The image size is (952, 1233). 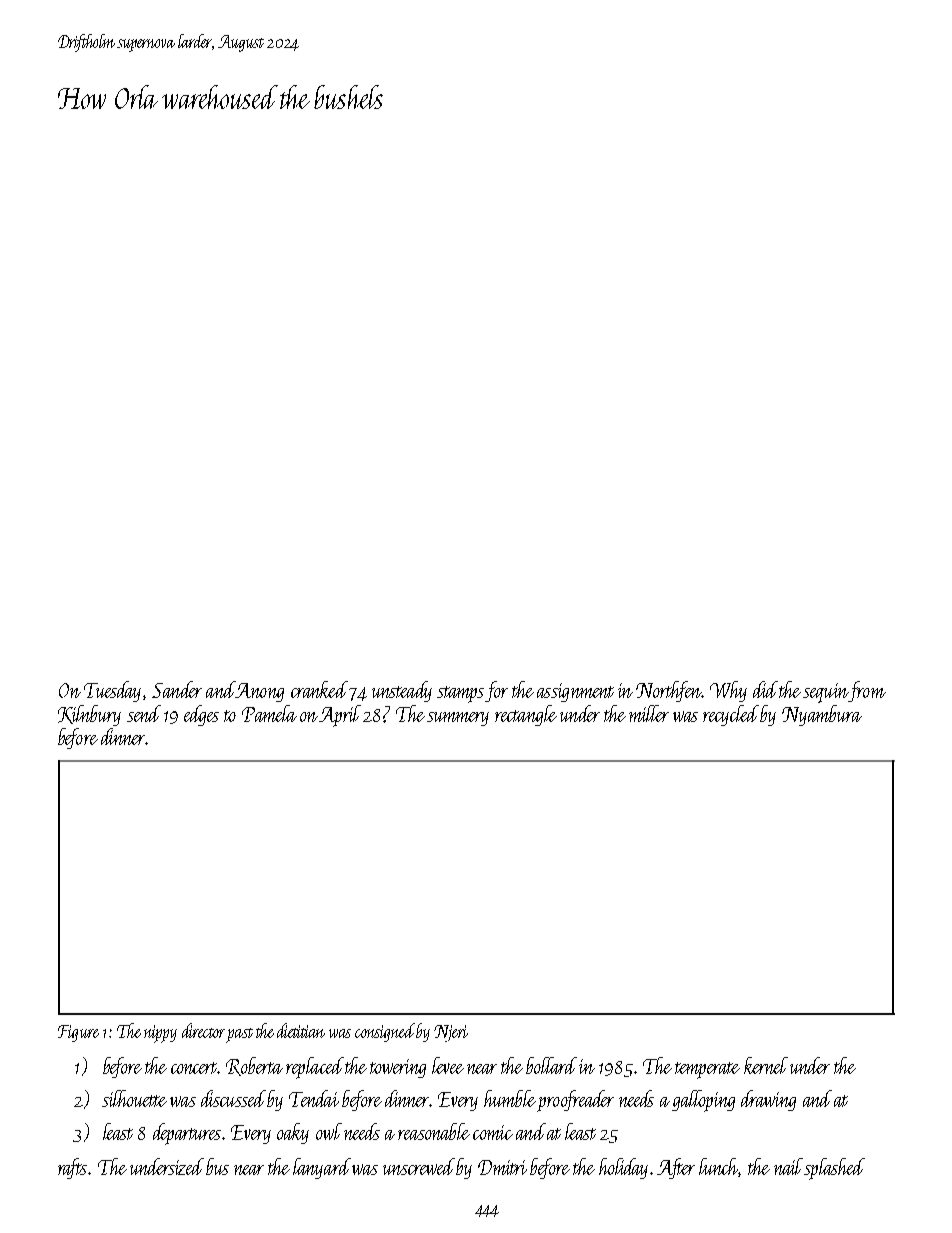 I want to click on Nyambura, so click(x=822, y=715).
